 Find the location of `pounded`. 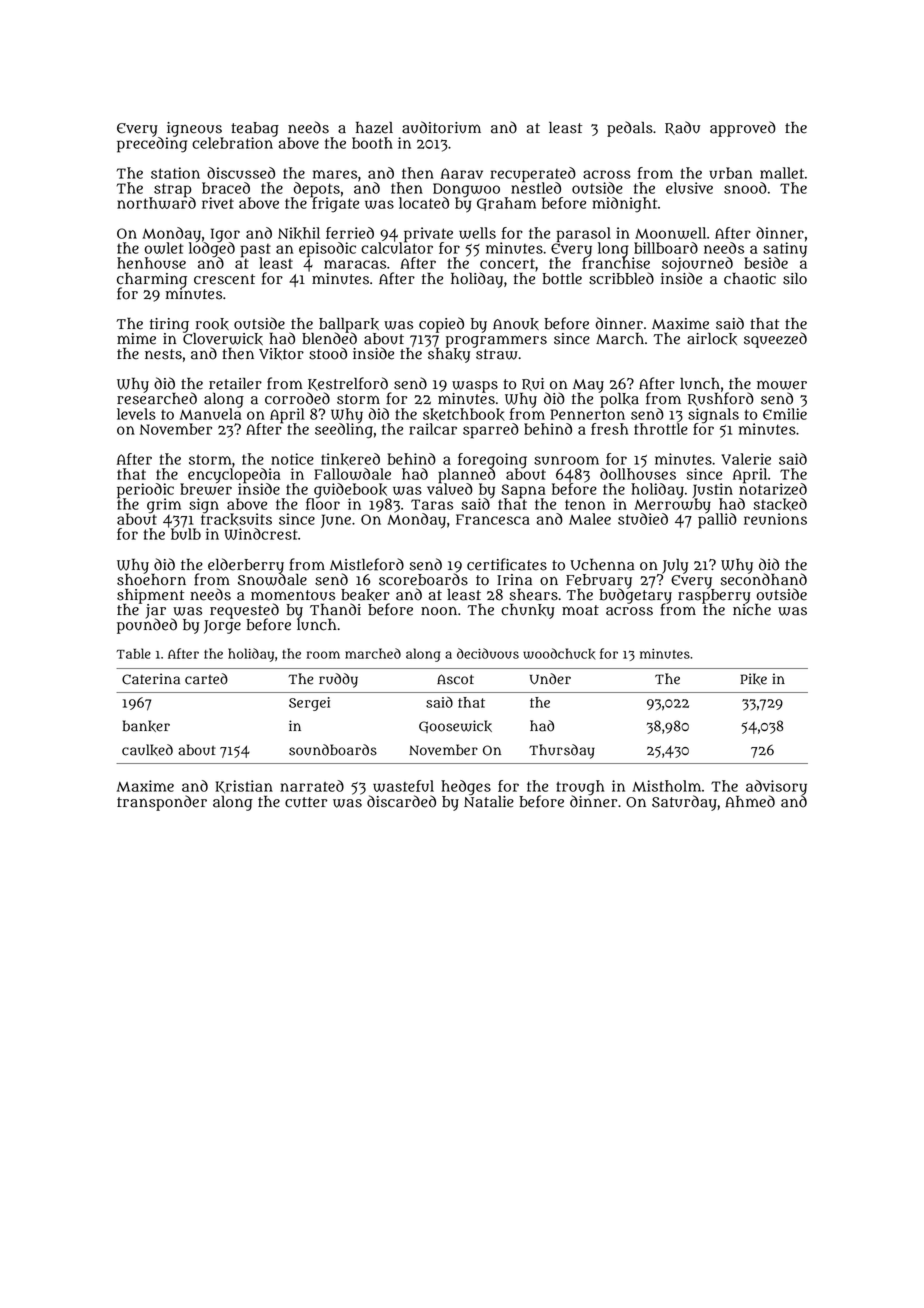

pounded is located at coordinates (147, 626).
